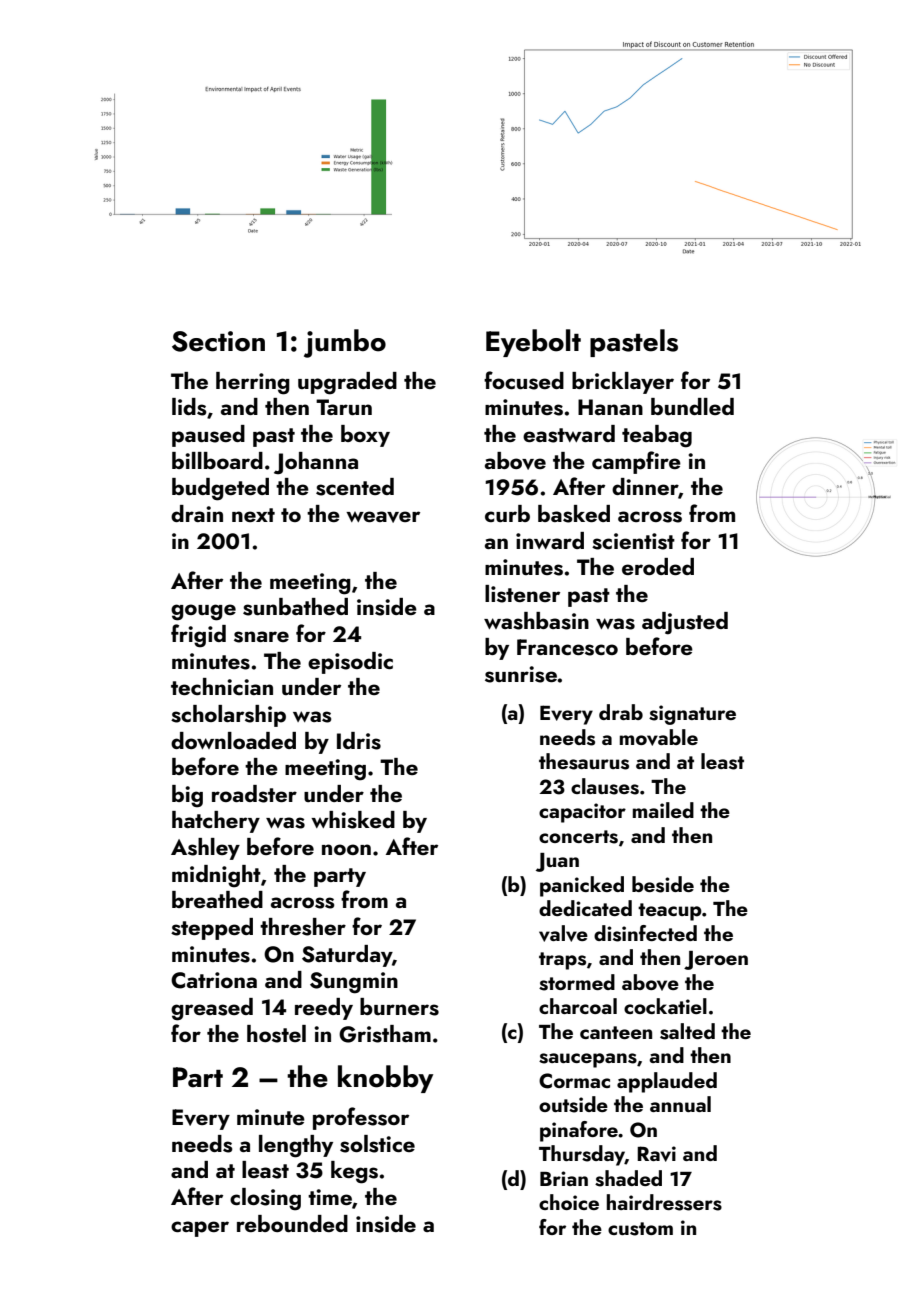 This screenshot has height=1311, width=924. I want to click on signature, so click(692, 715).
